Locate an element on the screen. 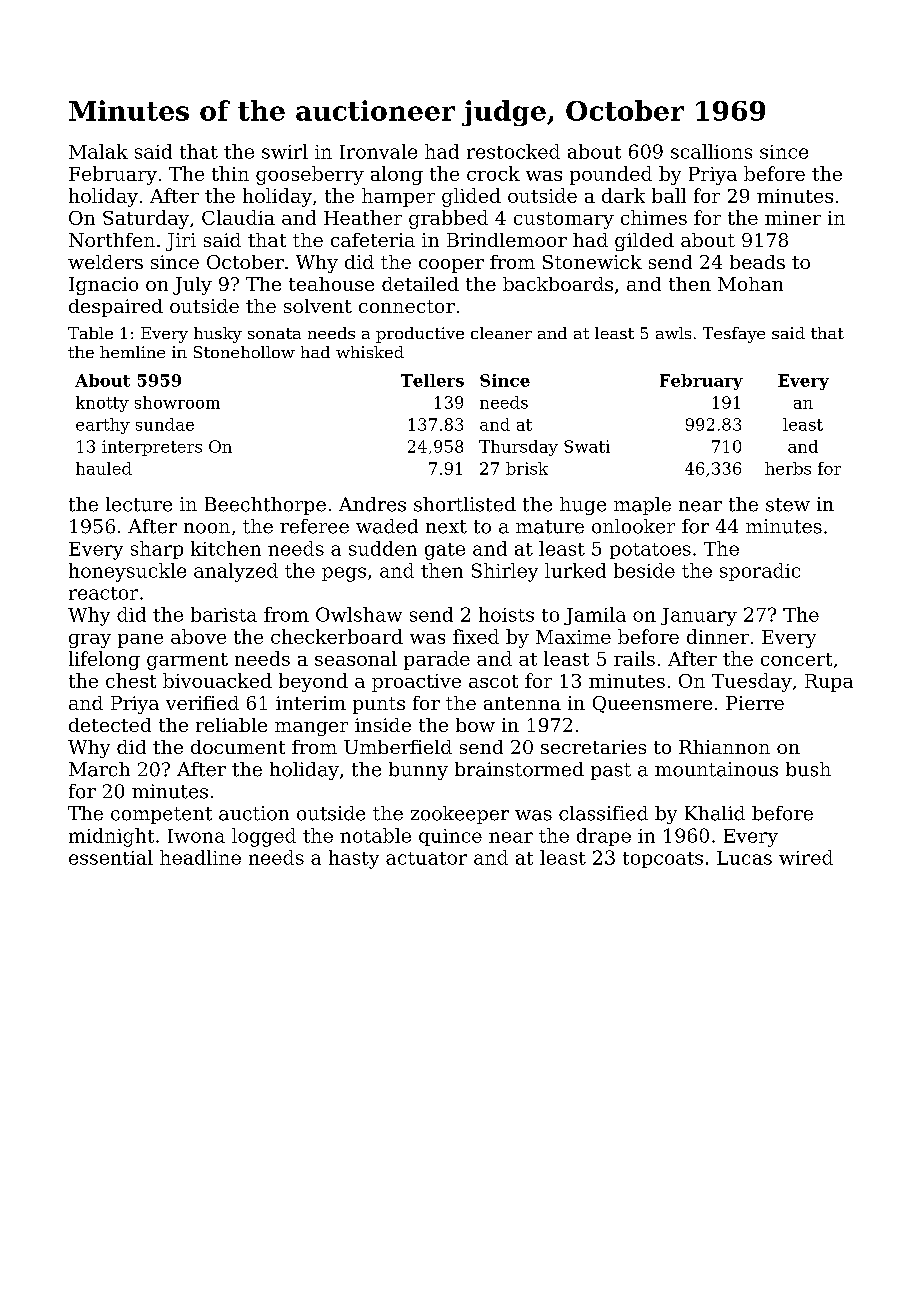 The image size is (924, 1308). actuator is located at coordinates (426, 858).
